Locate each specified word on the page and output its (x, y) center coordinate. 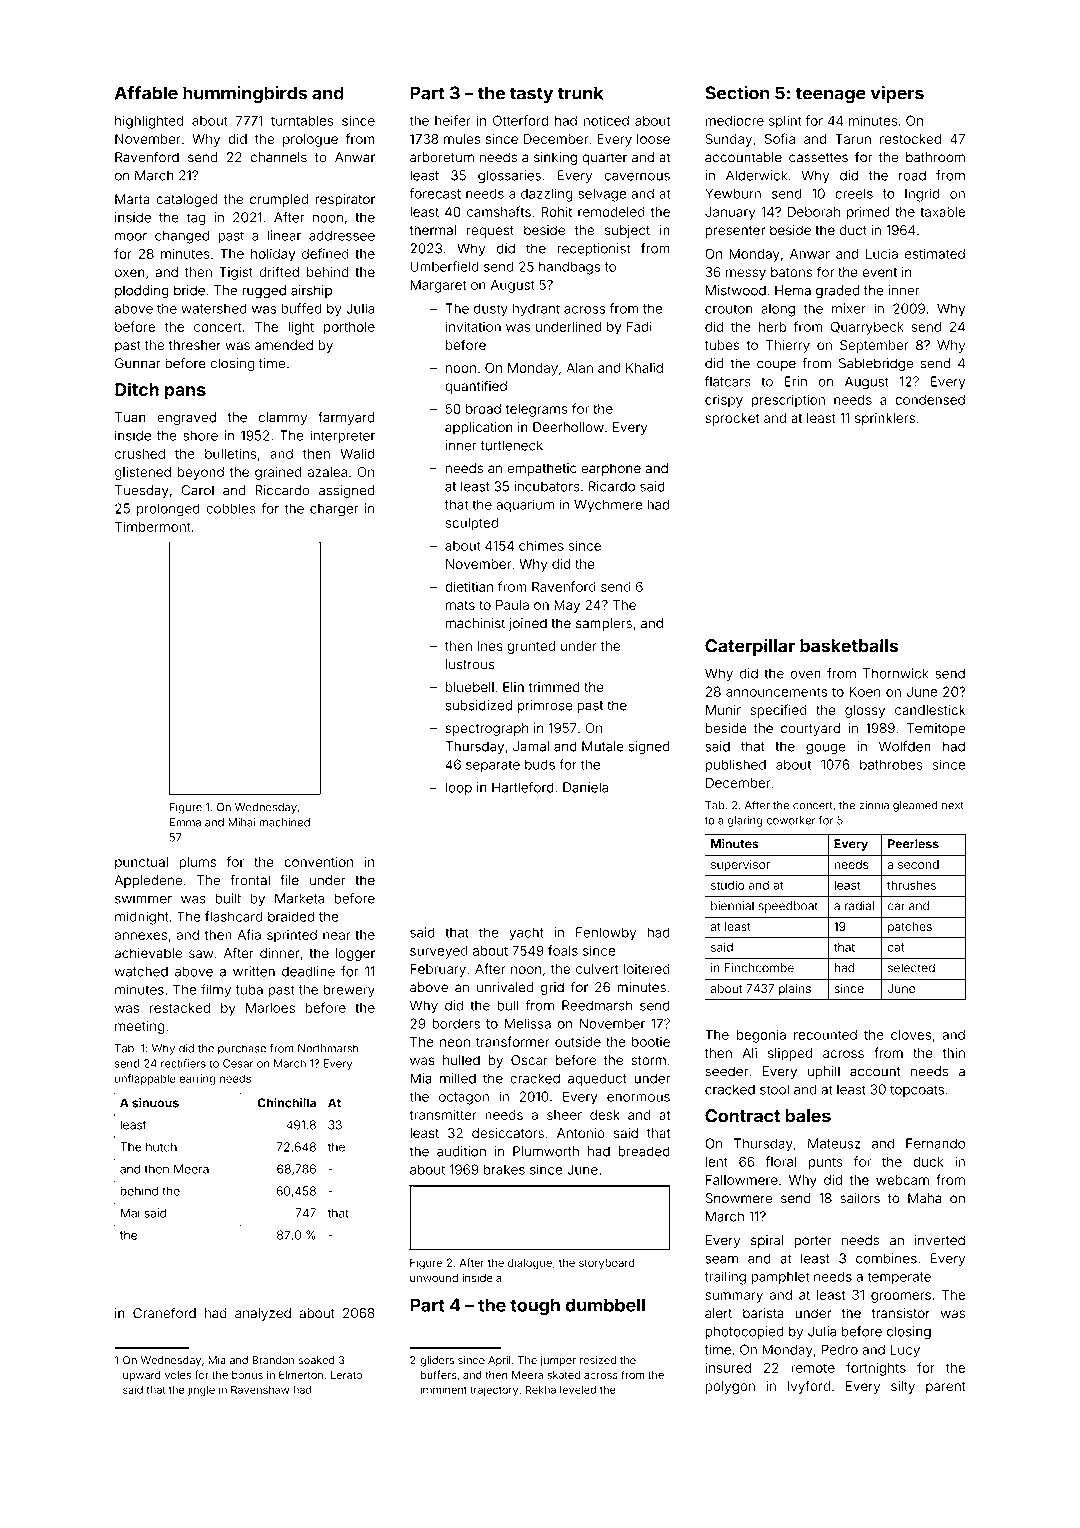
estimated (935, 253)
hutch (161, 1147)
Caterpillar (750, 647)
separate (493, 766)
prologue (310, 140)
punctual (141, 863)
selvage (602, 195)
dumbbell (605, 1305)
